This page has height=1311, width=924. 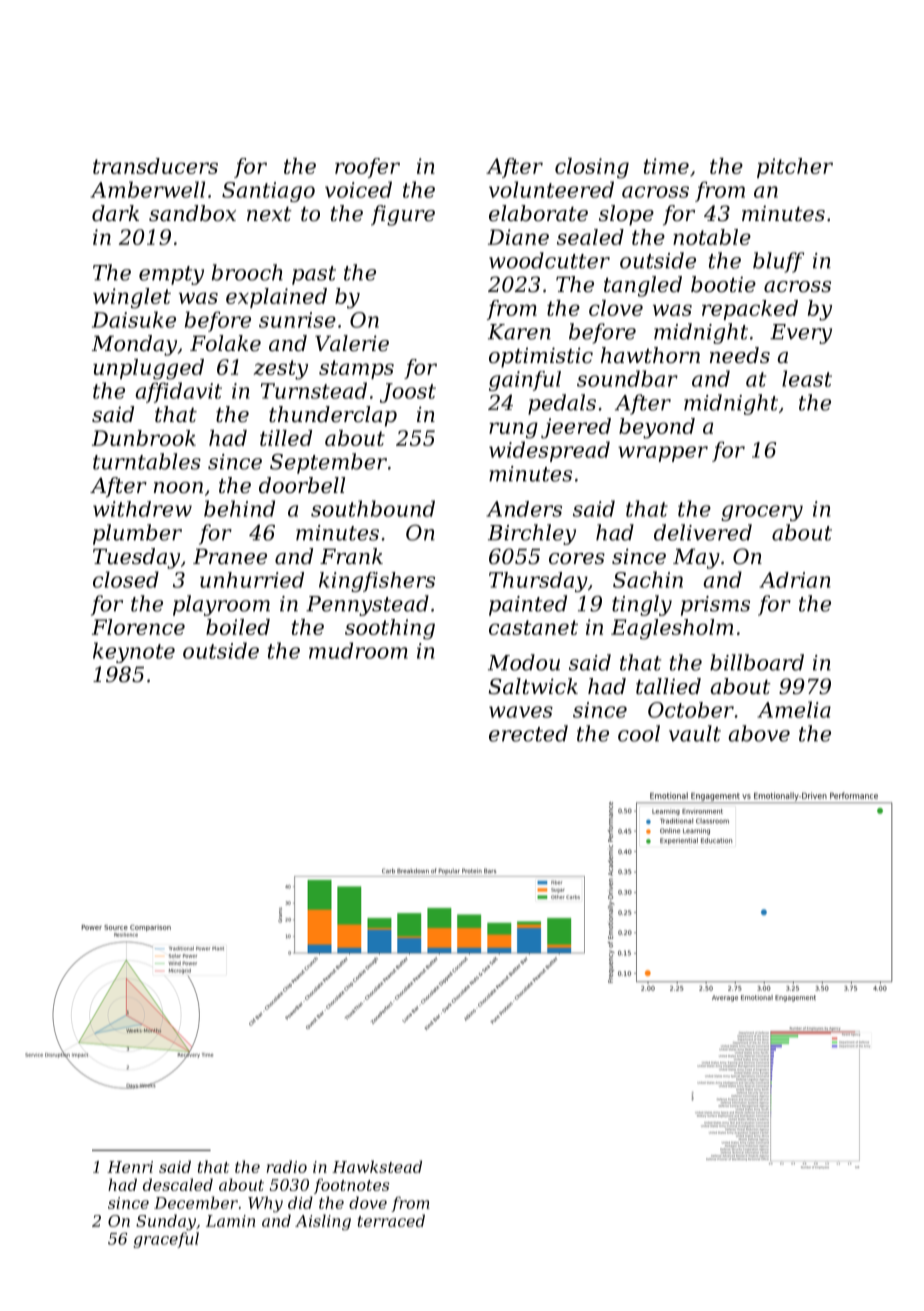 What do you see at coordinates (524, 509) in the page?
I see `Anders` at bounding box center [524, 509].
